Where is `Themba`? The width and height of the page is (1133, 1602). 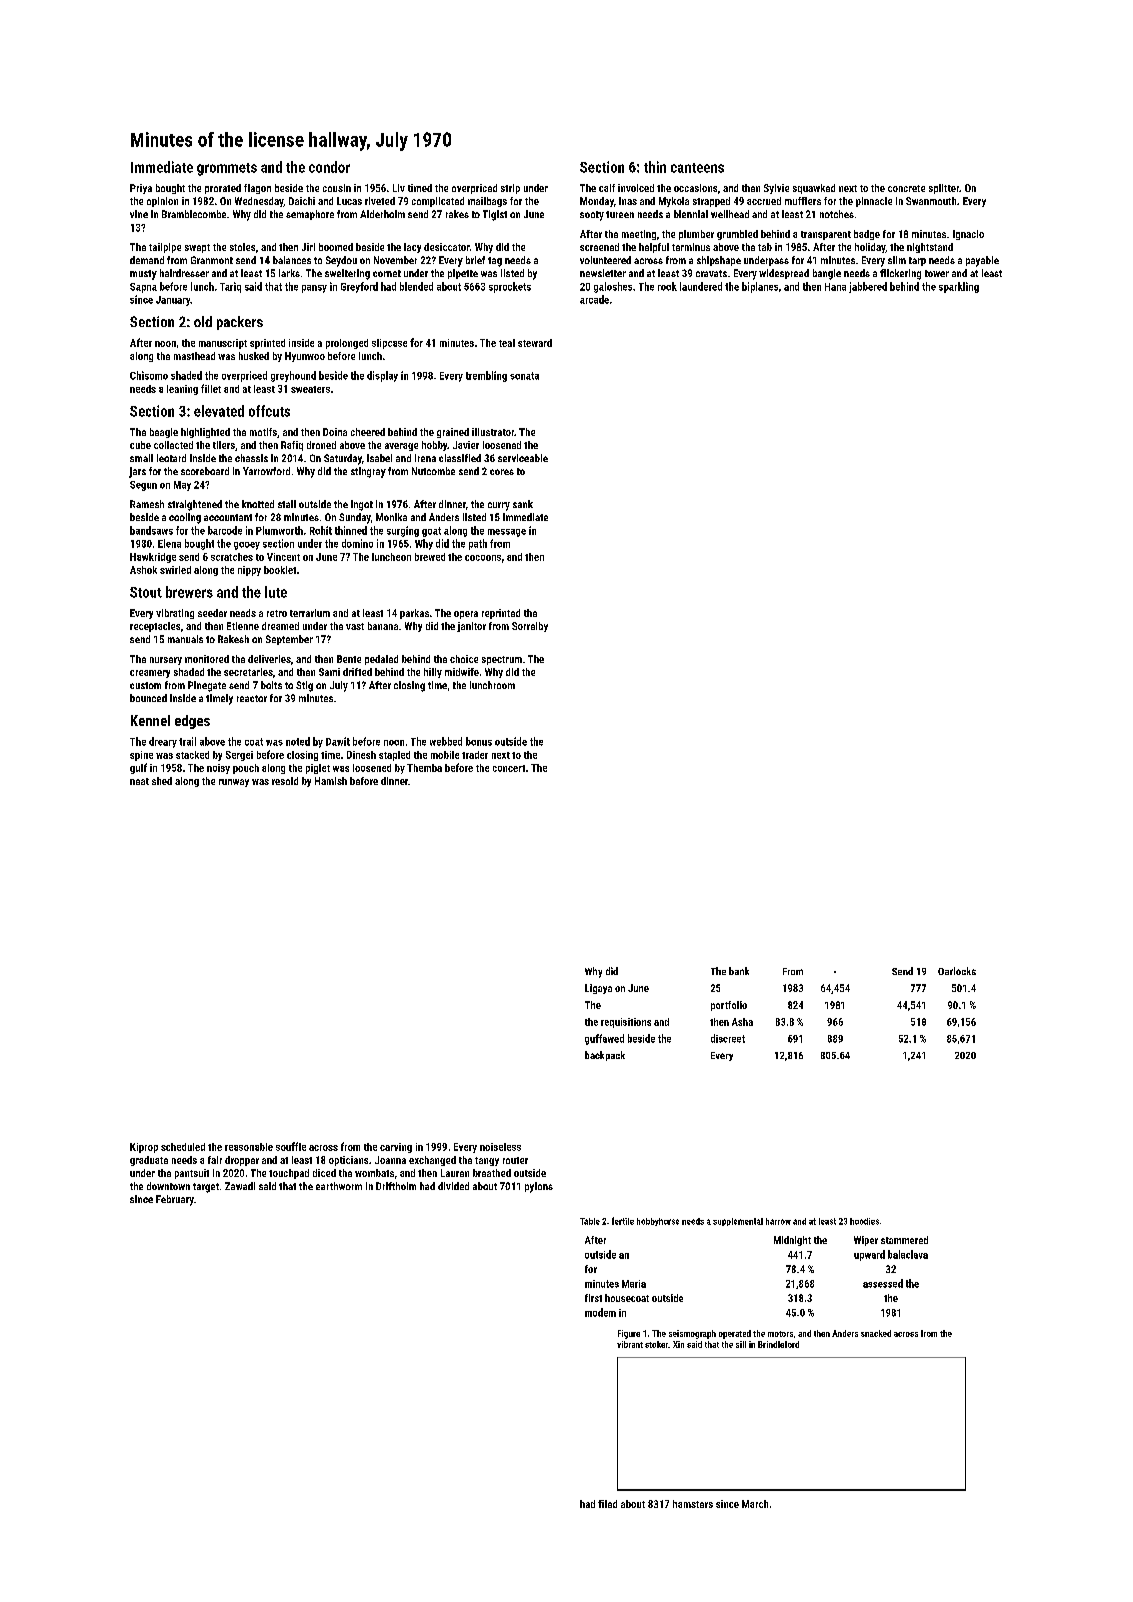
Themba is located at coordinates (424, 768).
